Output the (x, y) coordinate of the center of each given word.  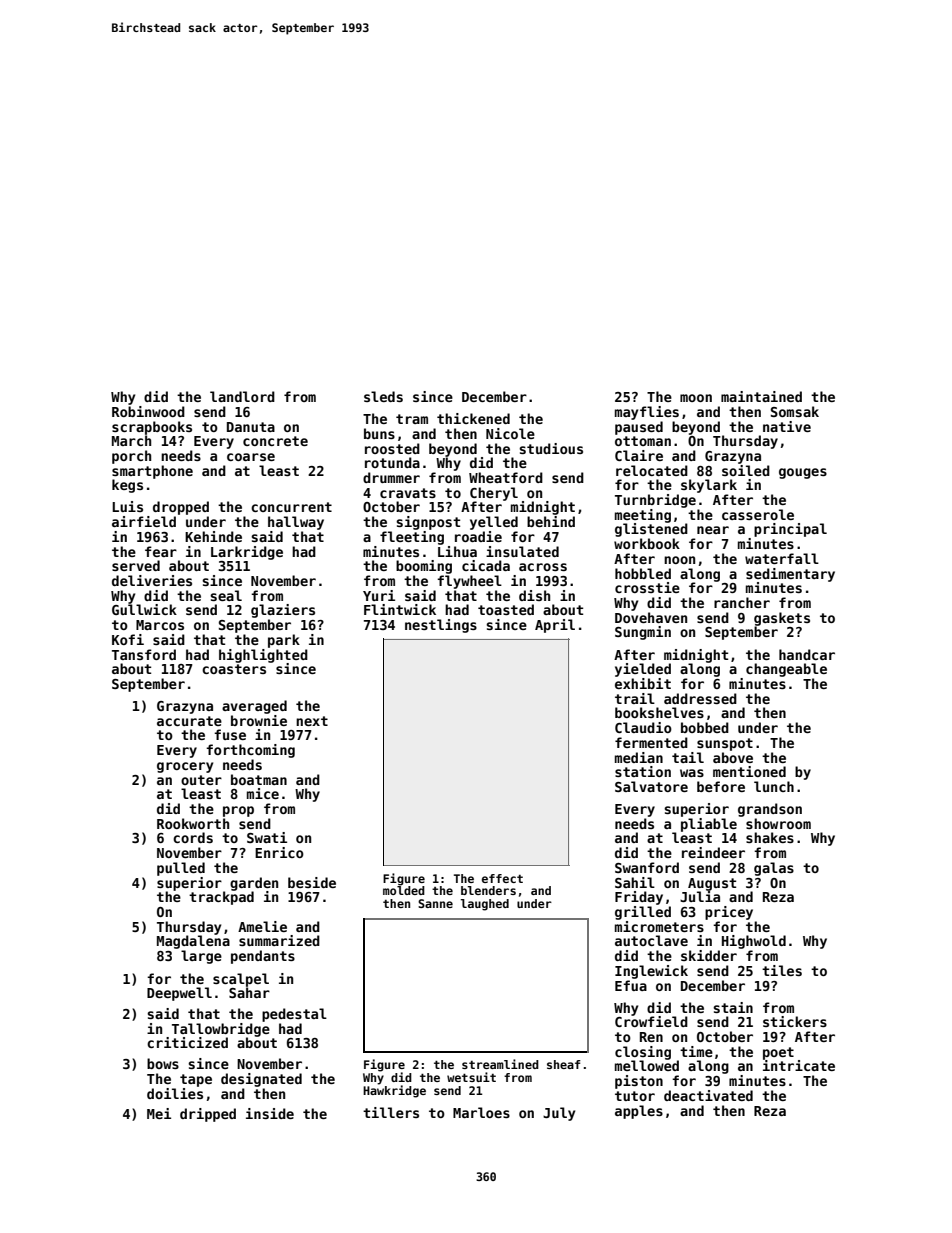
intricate (799, 1065)
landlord (242, 396)
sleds (383, 396)
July (559, 1114)
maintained (761, 396)
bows (163, 1063)
